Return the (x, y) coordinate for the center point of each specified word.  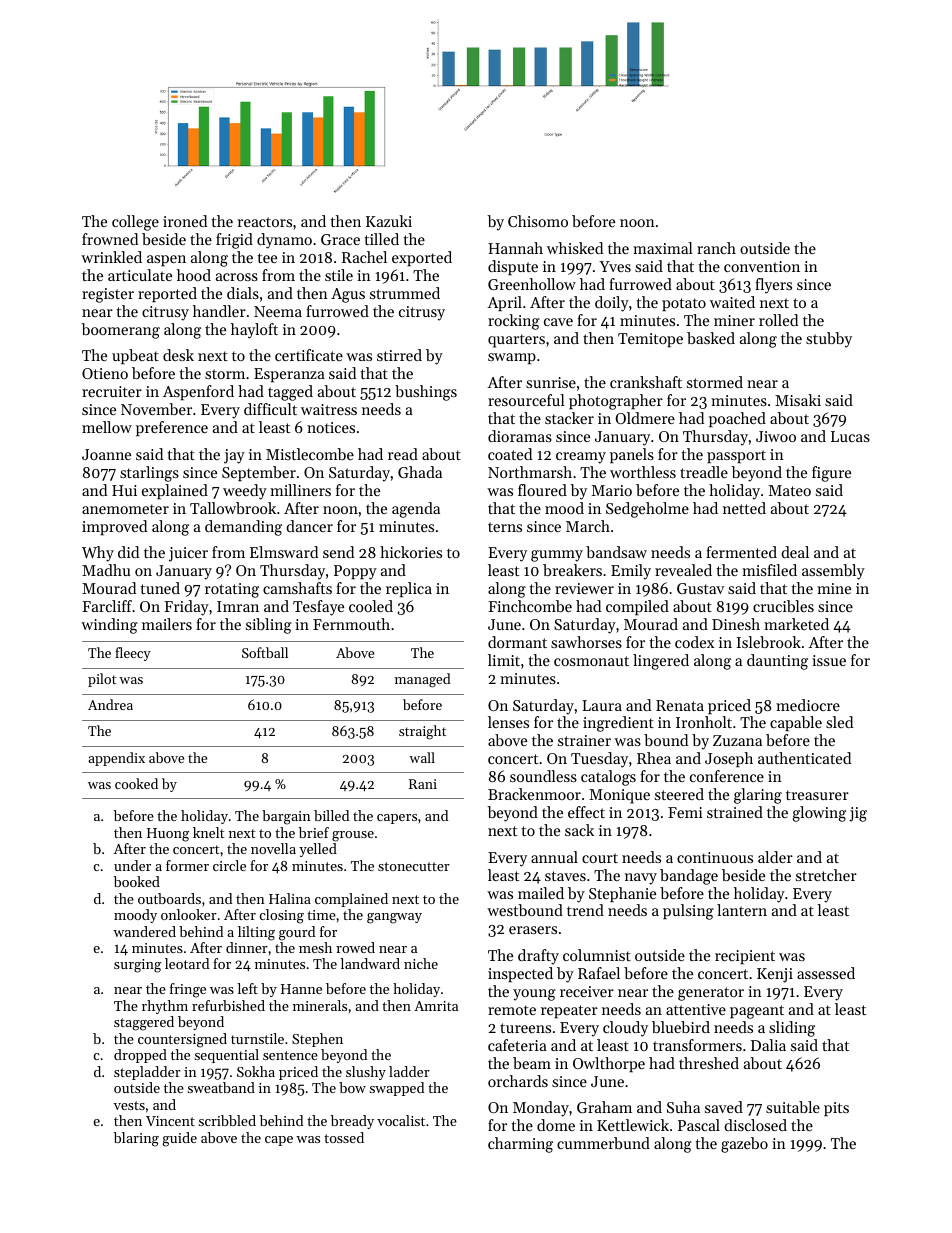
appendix (116, 759)
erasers (533, 930)
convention (762, 266)
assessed (826, 973)
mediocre (808, 705)
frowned (110, 239)
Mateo (790, 490)
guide (179, 1139)
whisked (575, 248)
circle (229, 865)
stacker (569, 418)
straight (422, 732)
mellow (107, 427)
